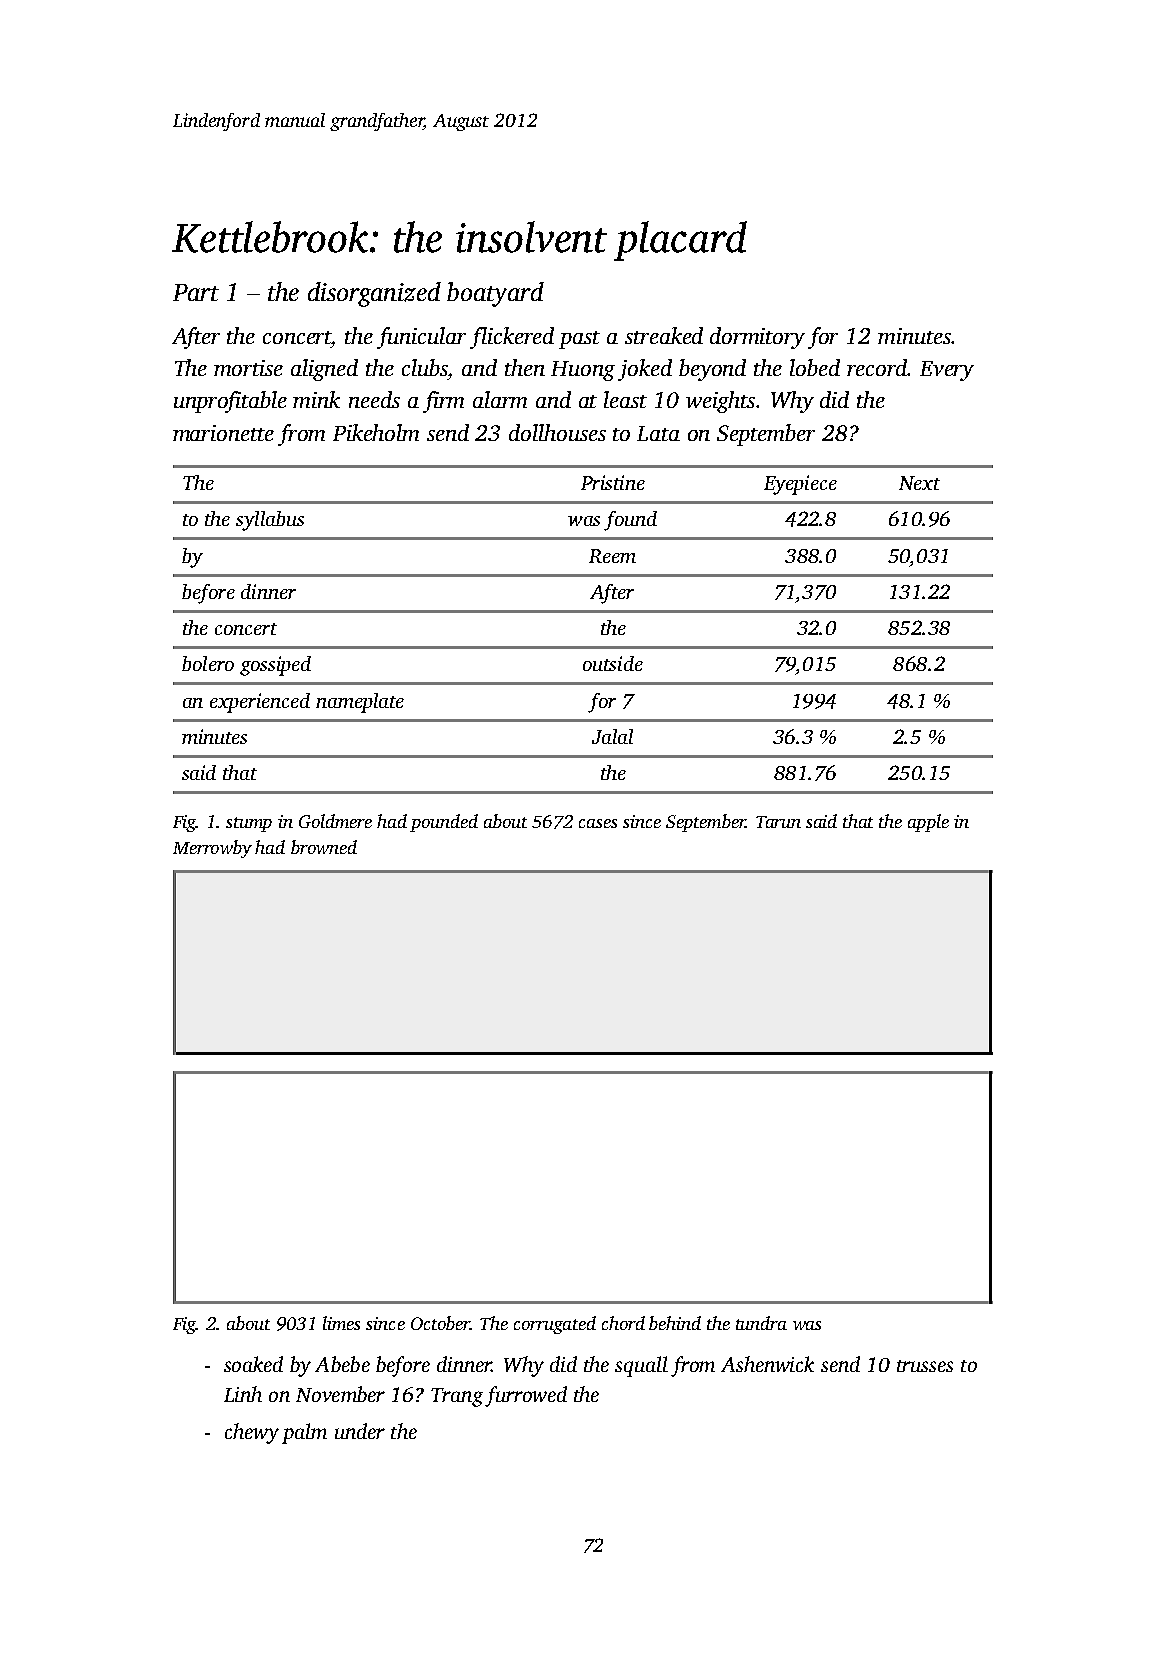 Image resolution: width=1165 pixels, height=1654 pixels. I want to click on pounded, so click(444, 823).
